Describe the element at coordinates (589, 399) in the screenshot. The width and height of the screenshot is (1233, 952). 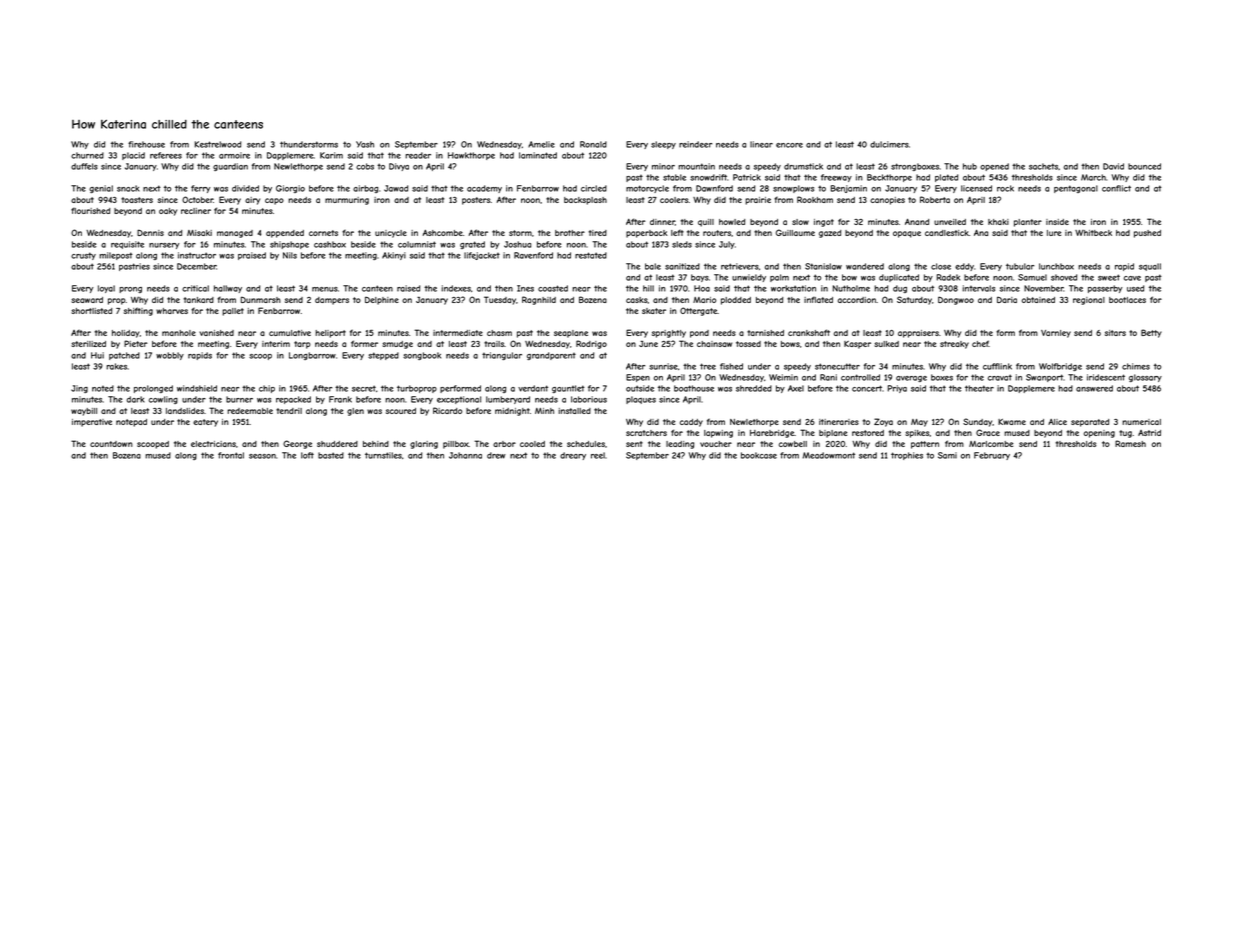
I see `laborious` at that location.
